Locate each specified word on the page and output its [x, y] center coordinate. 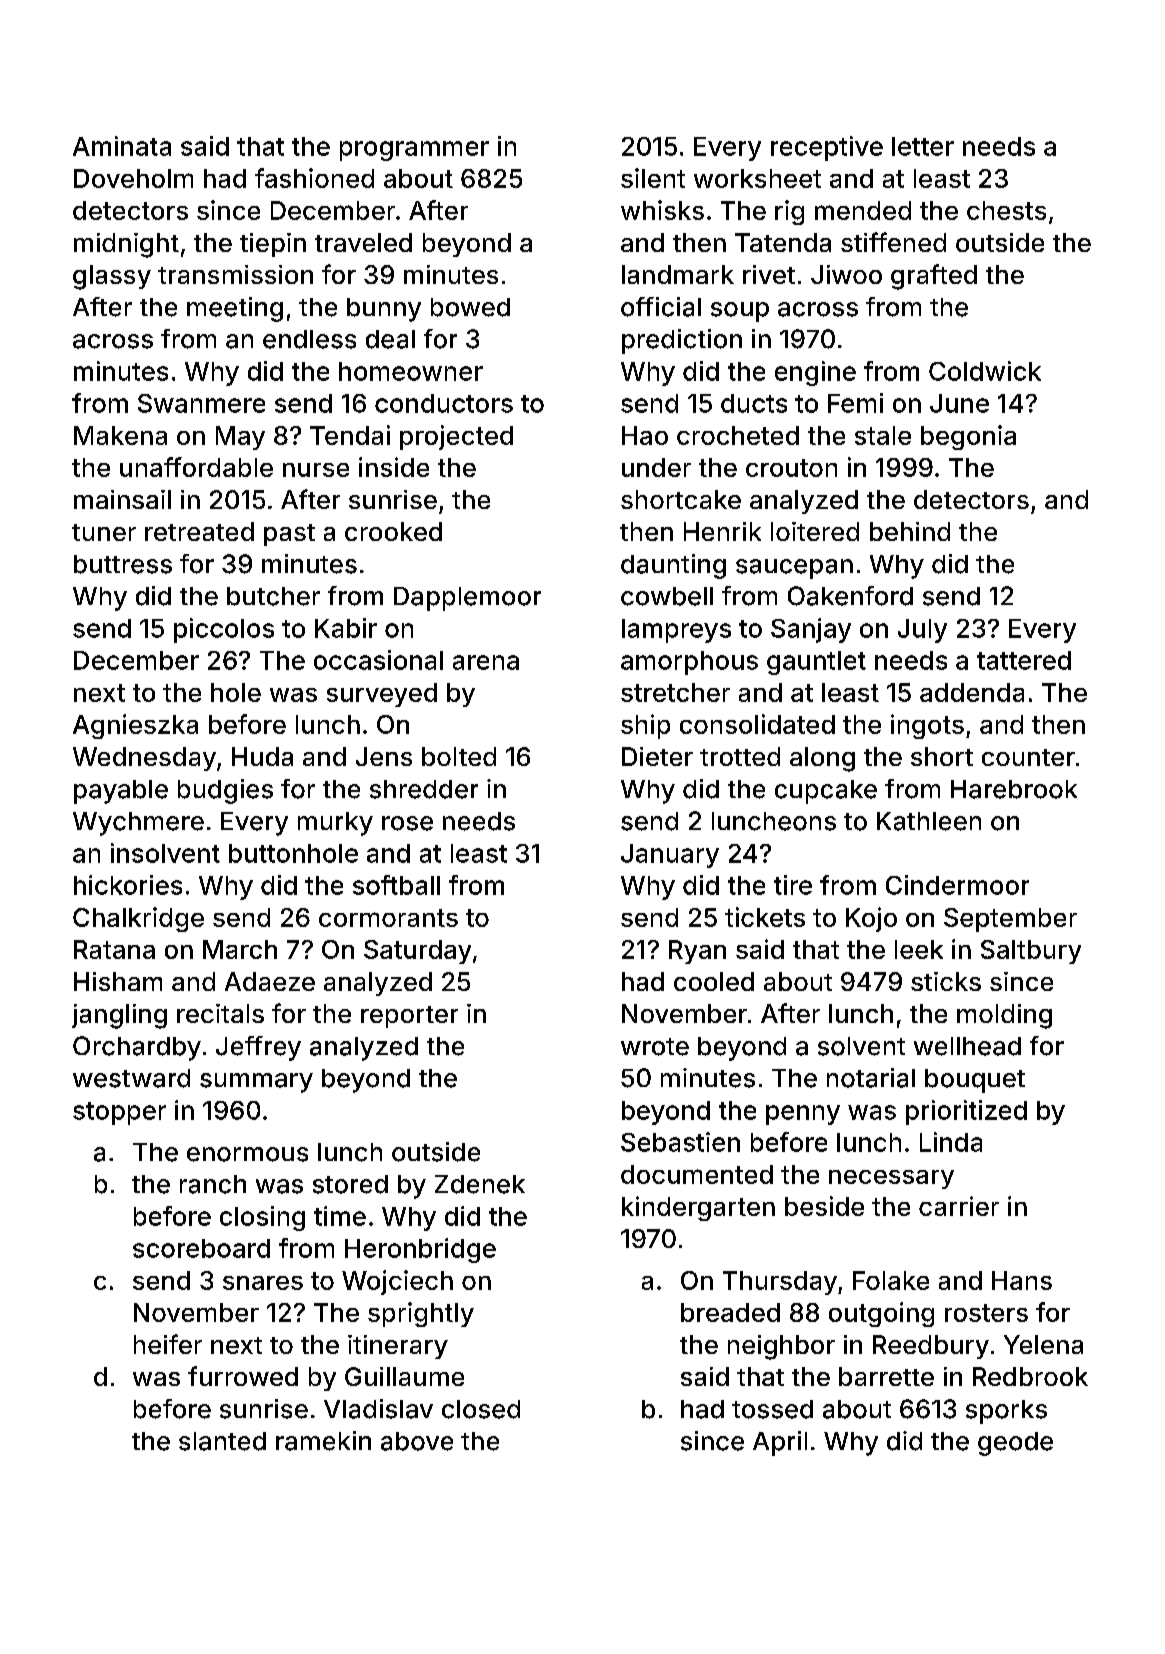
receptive [827, 148]
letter [923, 146]
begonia [968, 437]
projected [456, 437]
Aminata [122, 146]
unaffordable [196, 467]
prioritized [966, 1112]
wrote [655, 1047]
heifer [168, 1344]
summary [256, 1083]
